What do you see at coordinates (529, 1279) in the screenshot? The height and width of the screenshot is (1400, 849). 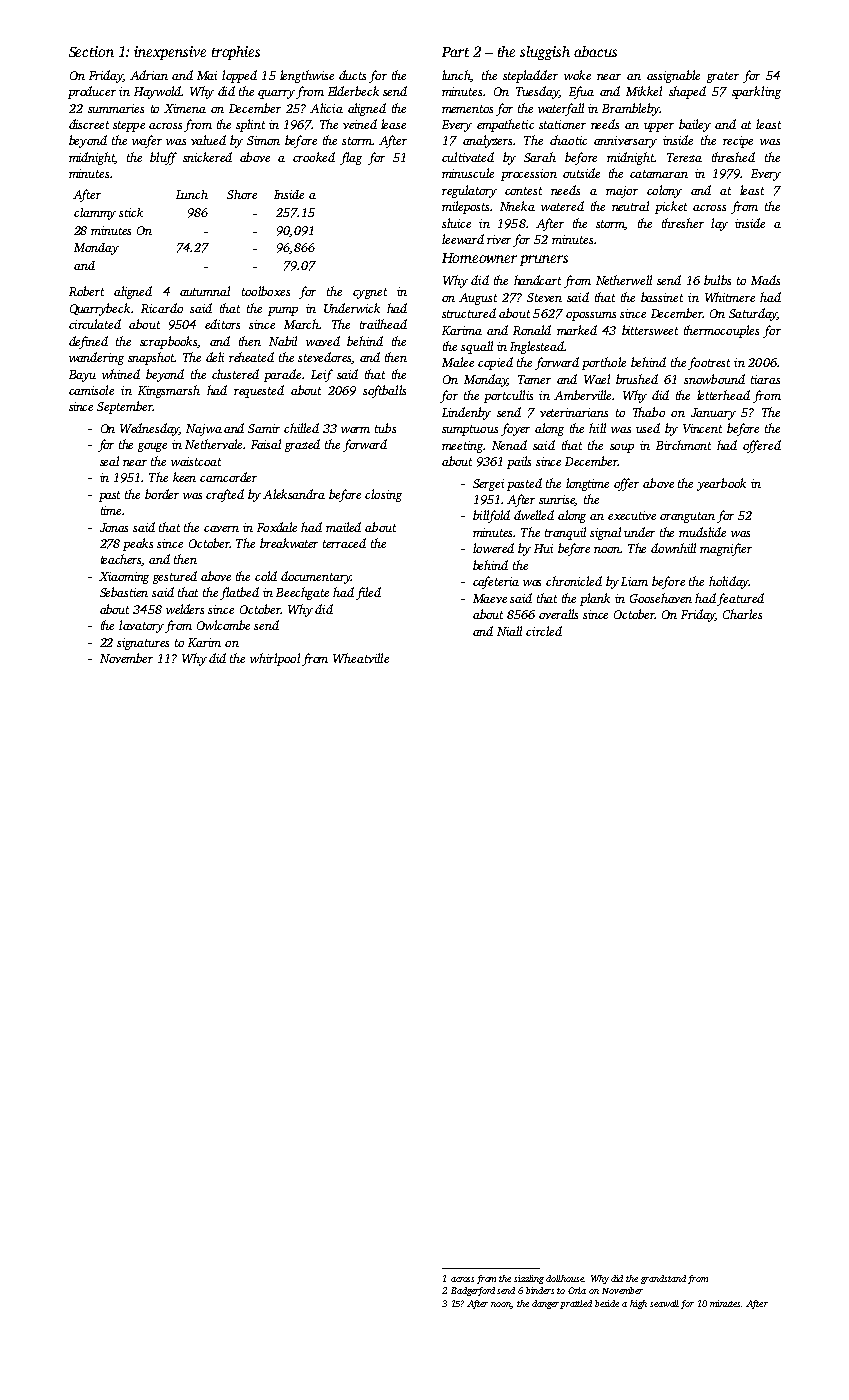 I see `sizzling` at bounding box center [529, 1279].
